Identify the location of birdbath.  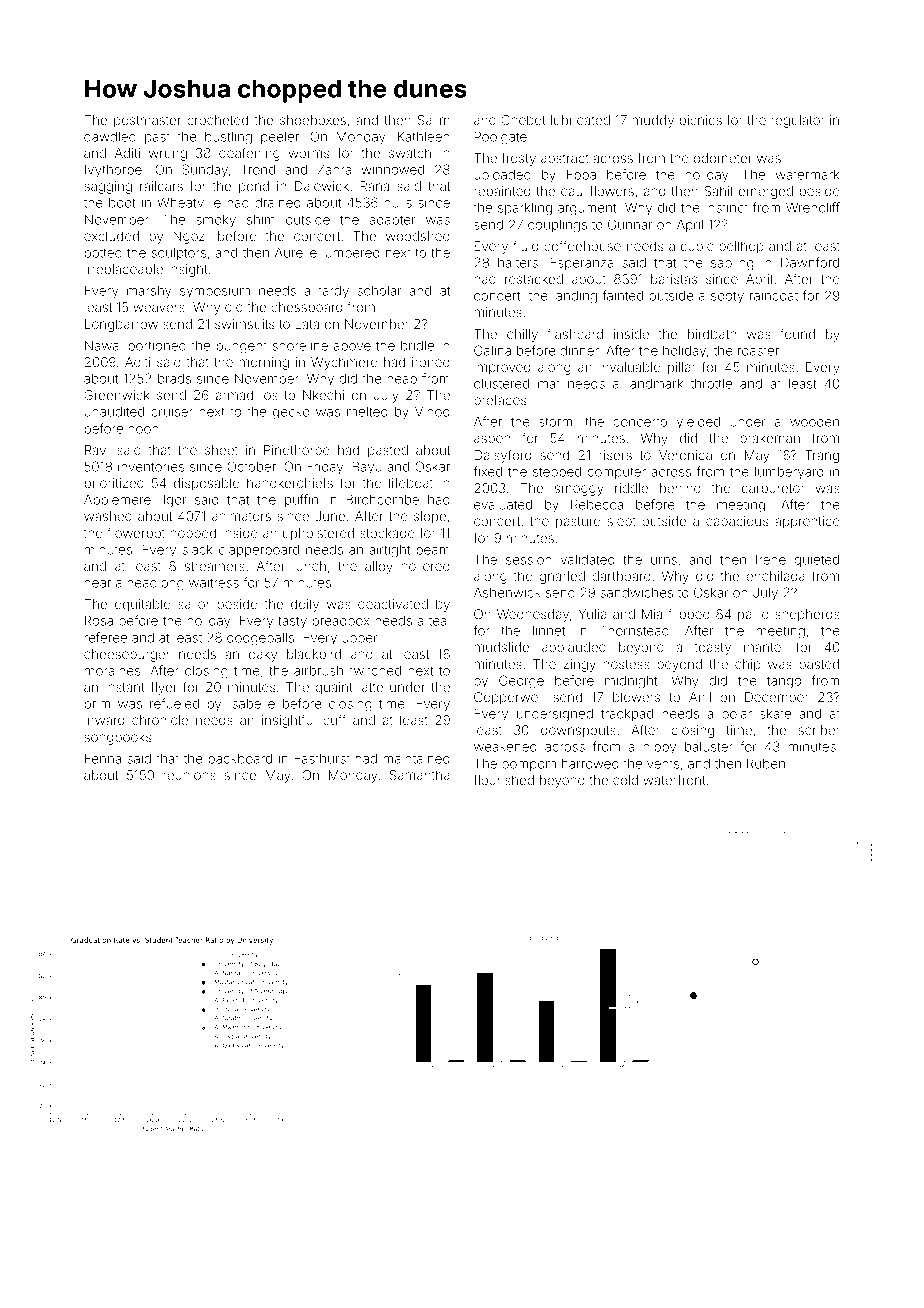
(712, 334).
